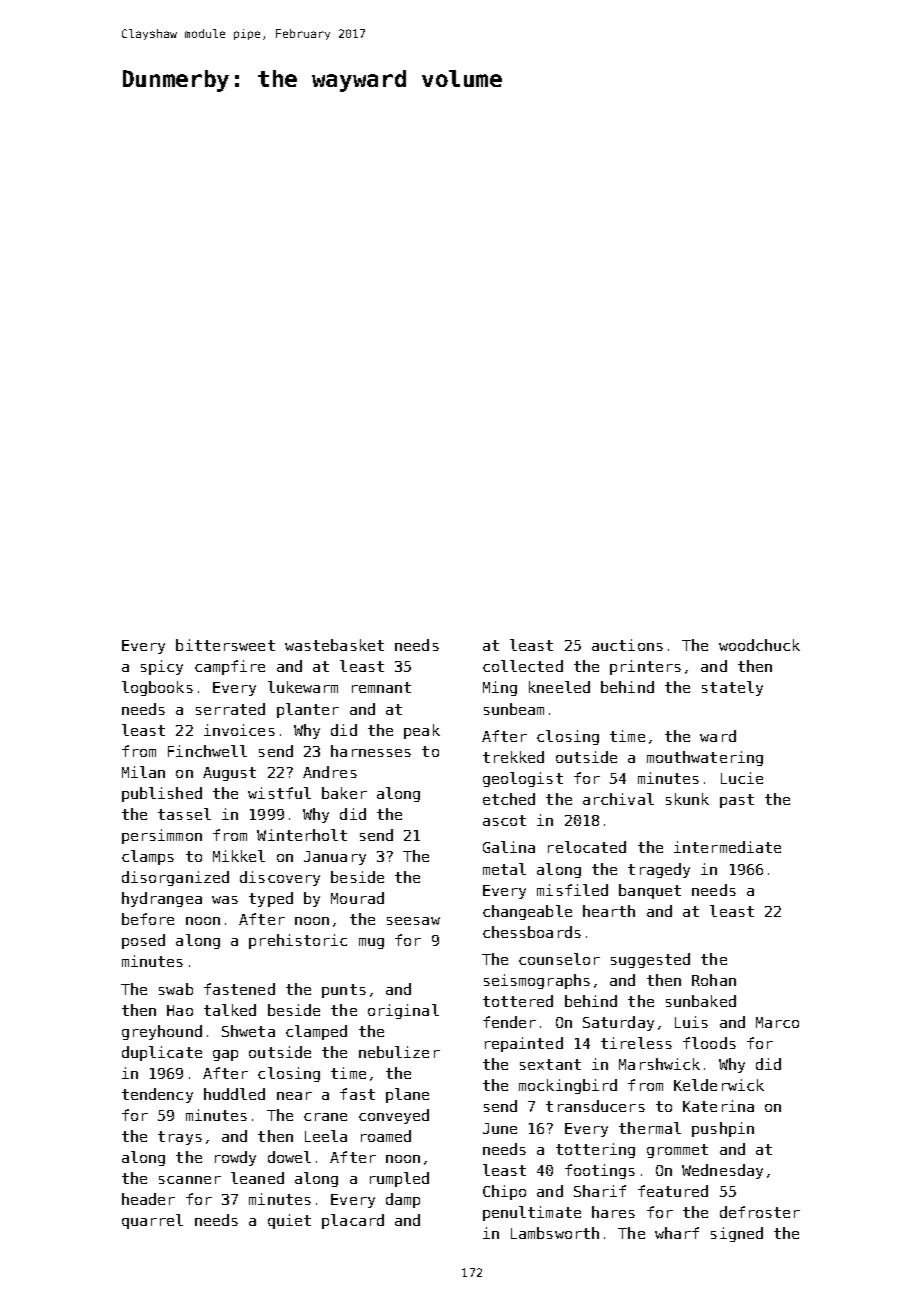 This screenshot has height=1308, width=924. Describe the element at coordinates (737, 801) in the screenshot. I see `past` at that location.
